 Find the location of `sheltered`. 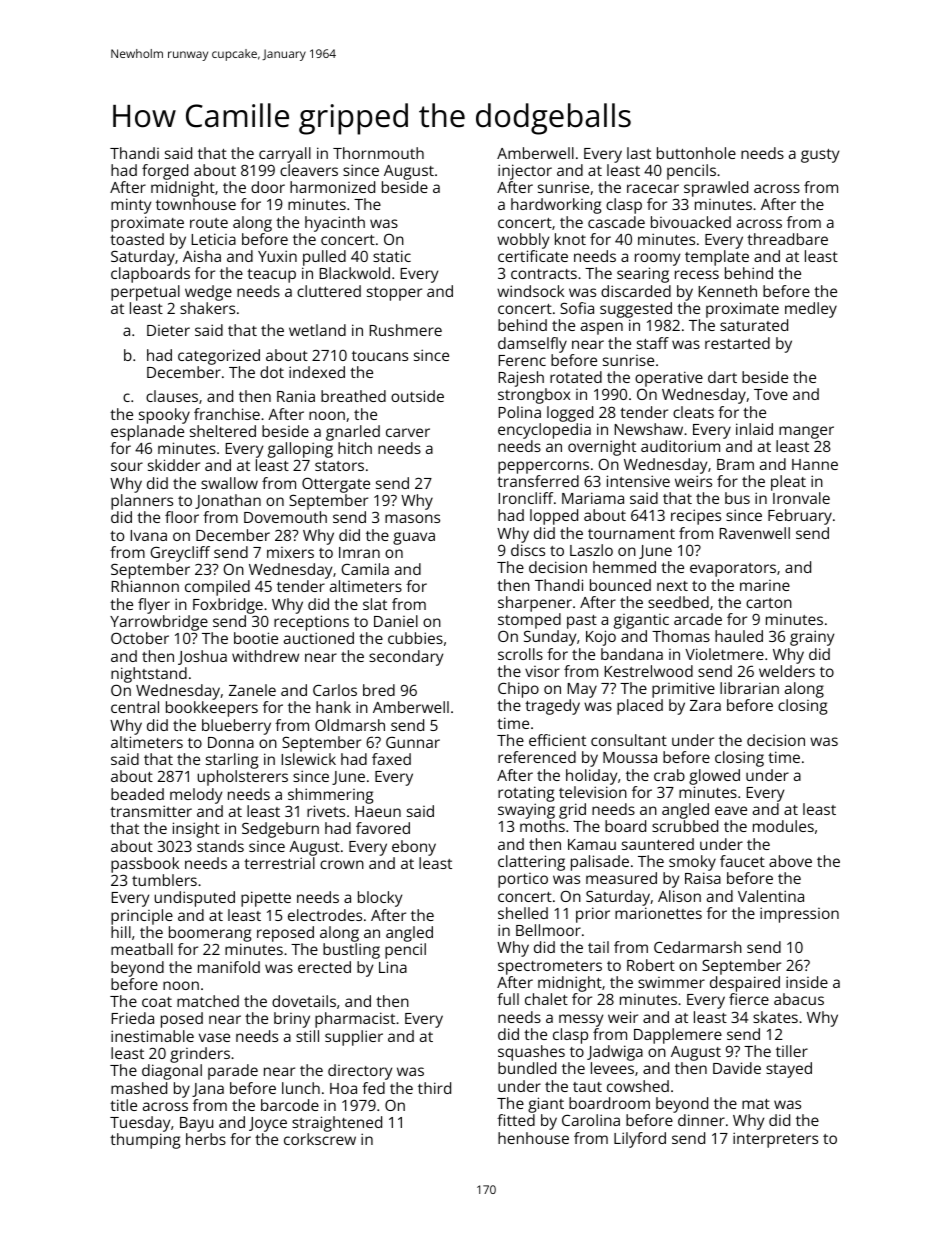

sheltered is located at coordinates (223, 431).
